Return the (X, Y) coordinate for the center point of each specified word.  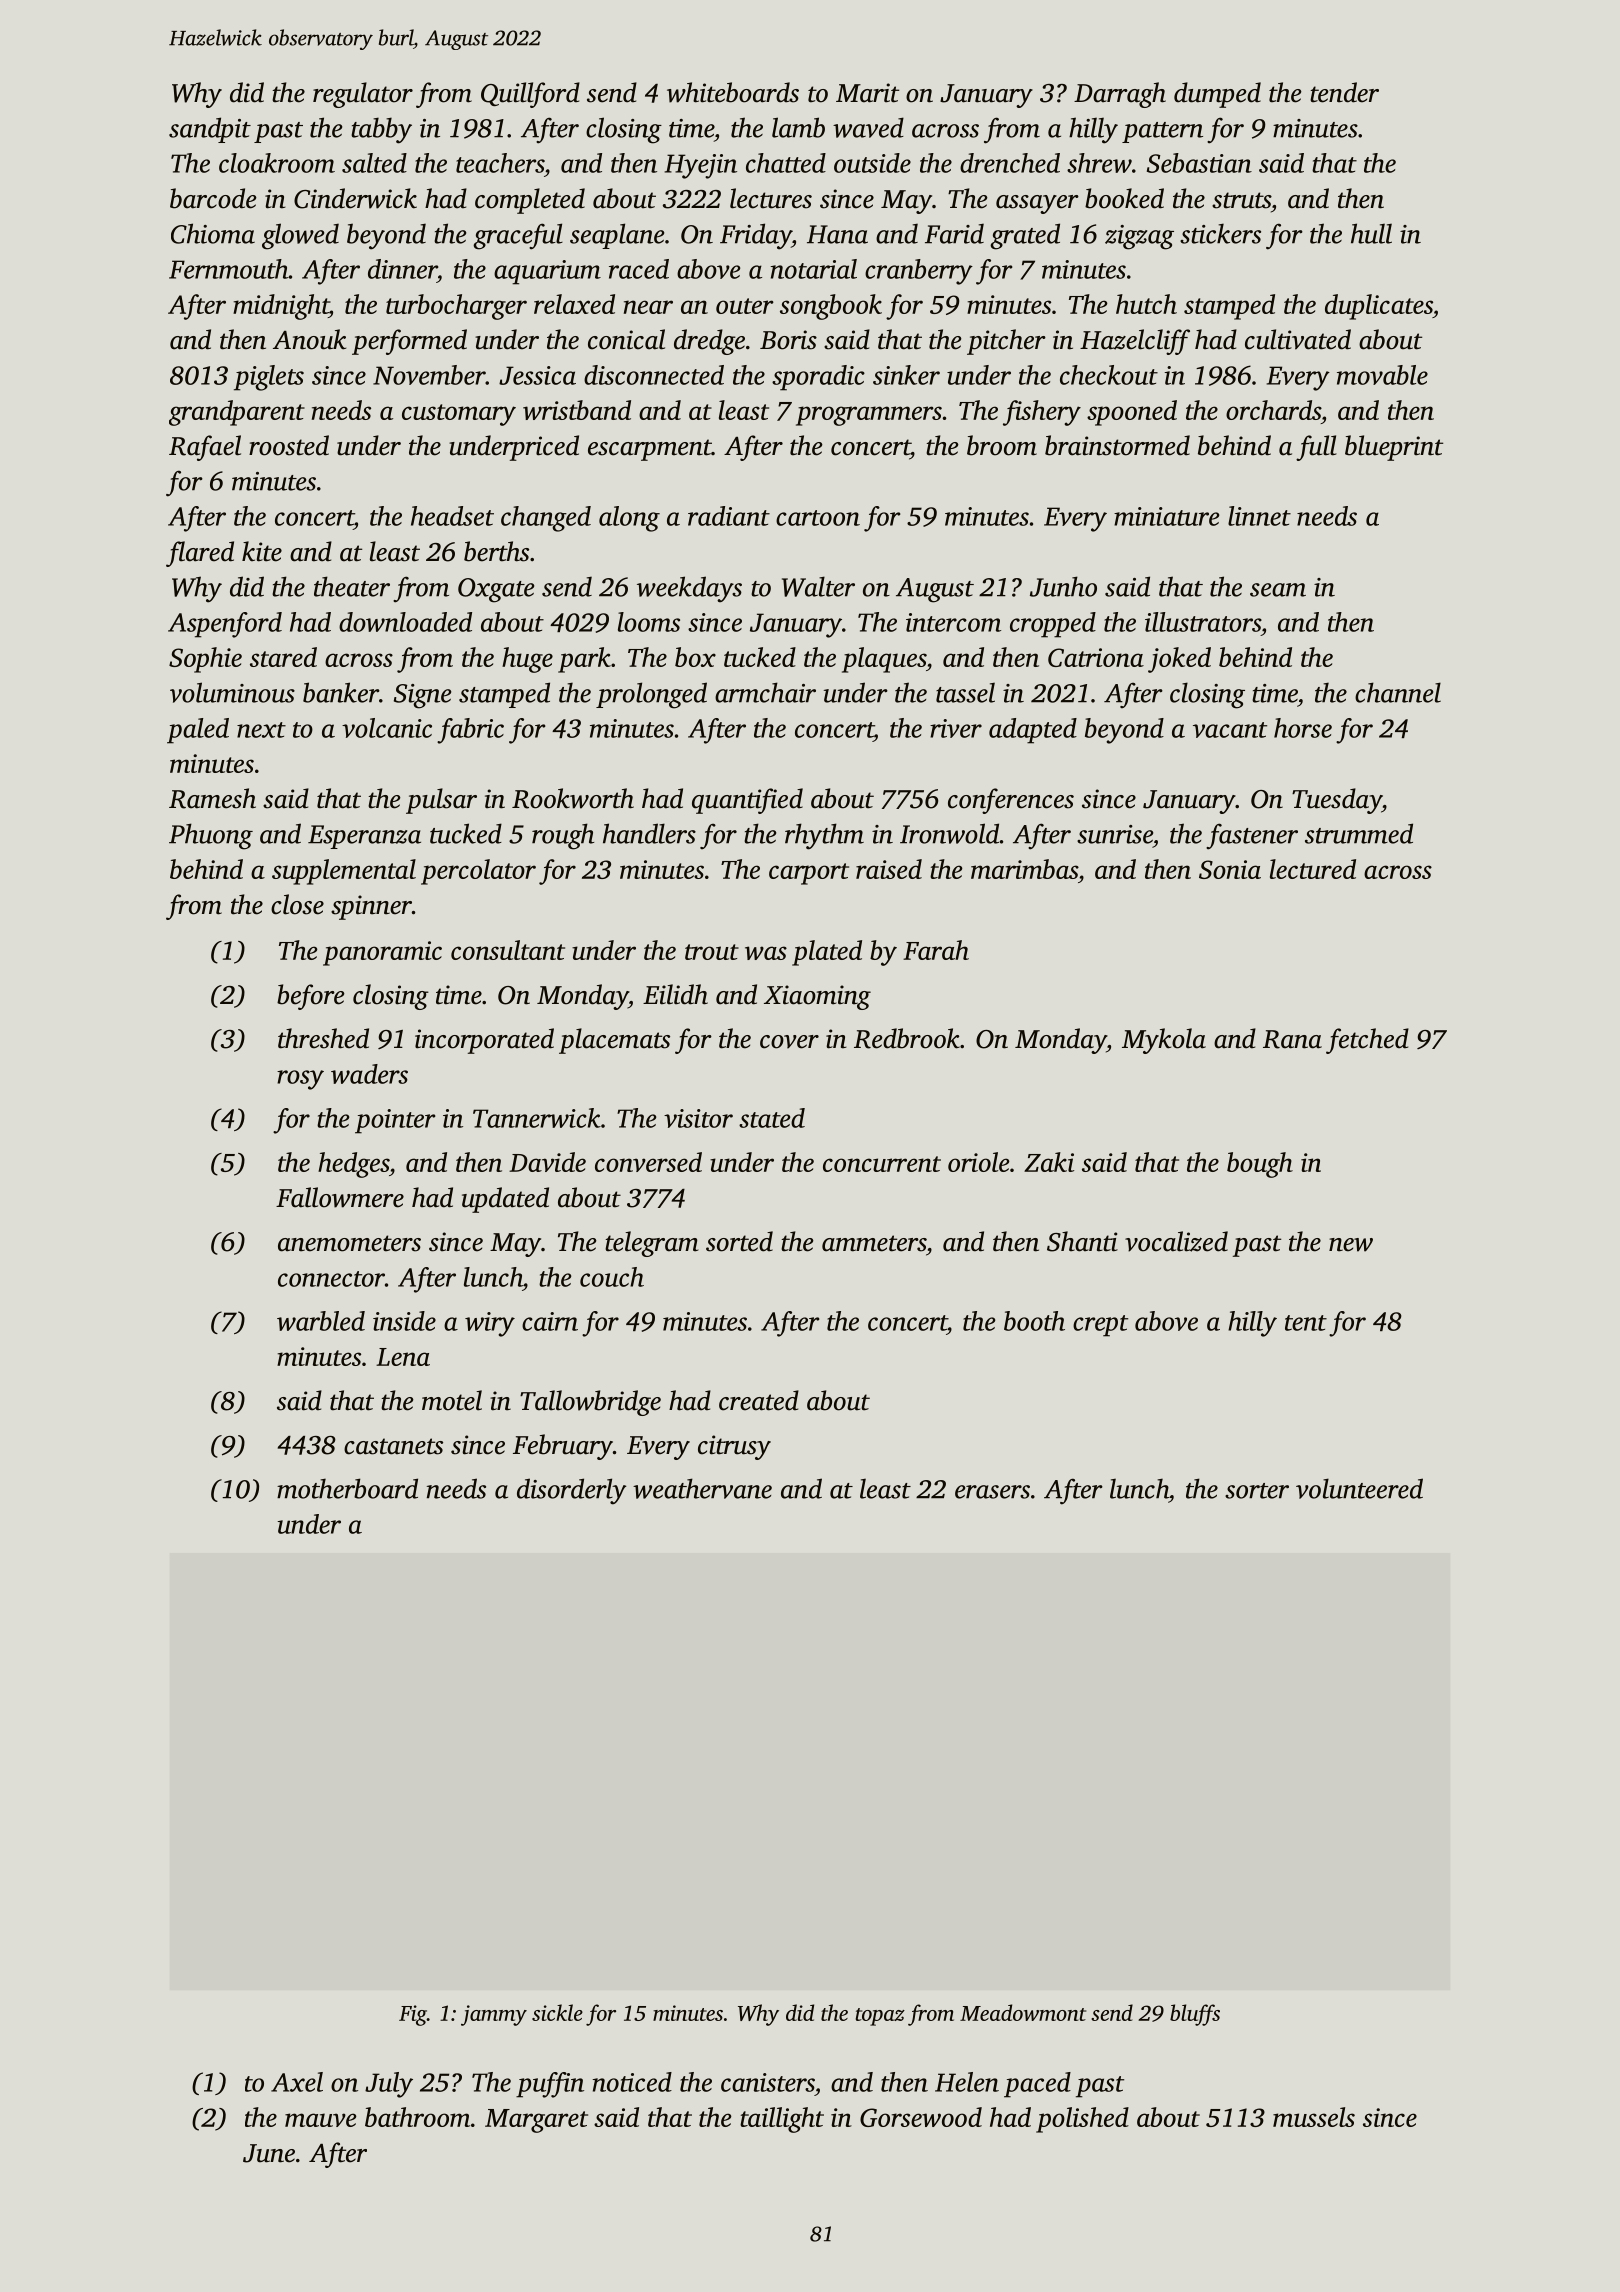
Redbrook (907, 1038)
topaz (880, 2017)
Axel (297, 2082)
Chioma (213, 233)
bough (1260, 1165)
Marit (867, 93)
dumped (1217, 95)
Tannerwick (537, 1118)
